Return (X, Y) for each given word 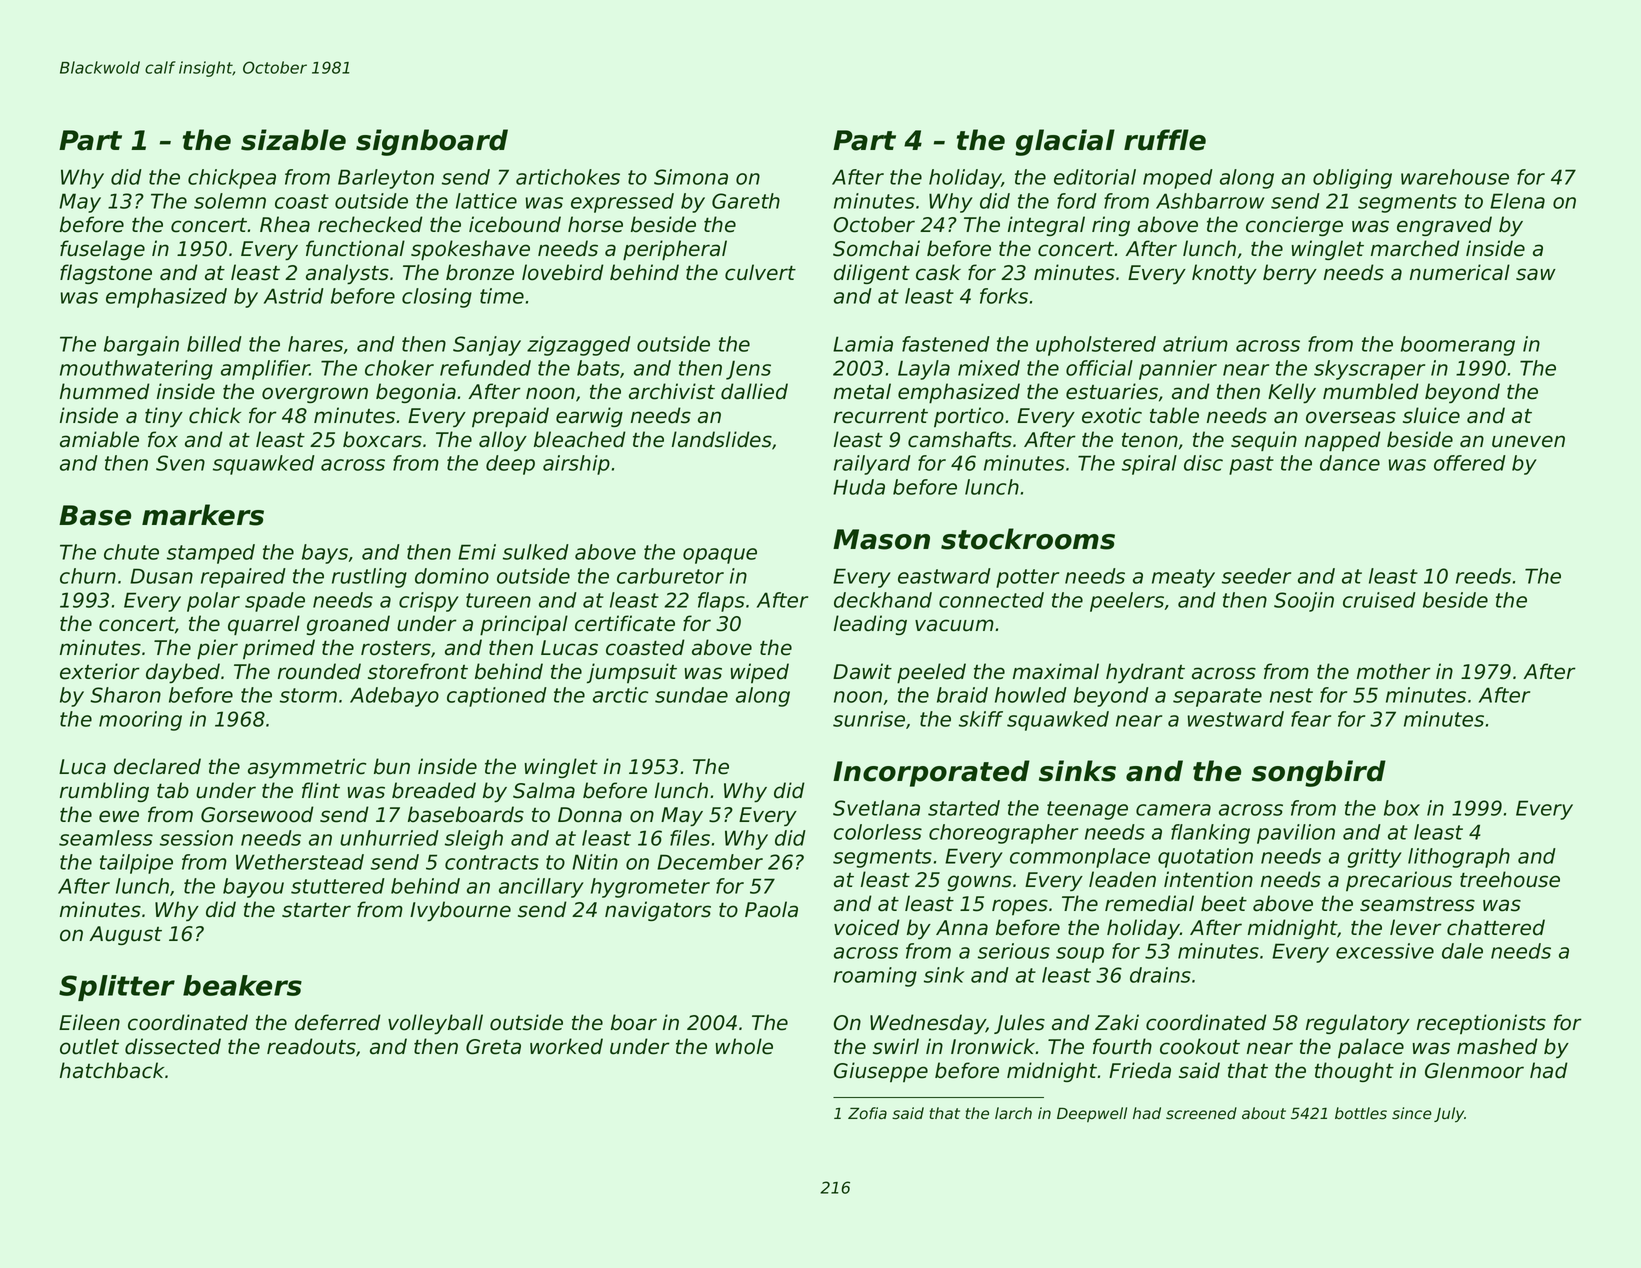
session (196, 838)
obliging (1352, 179)
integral (1046, 226)
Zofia (867, 1113)
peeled (931, 673)
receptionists (1481, 1024)
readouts (311, 1046)
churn (88, 576)
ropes (1020, 907)
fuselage (102, 250)
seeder (1256, 576)
